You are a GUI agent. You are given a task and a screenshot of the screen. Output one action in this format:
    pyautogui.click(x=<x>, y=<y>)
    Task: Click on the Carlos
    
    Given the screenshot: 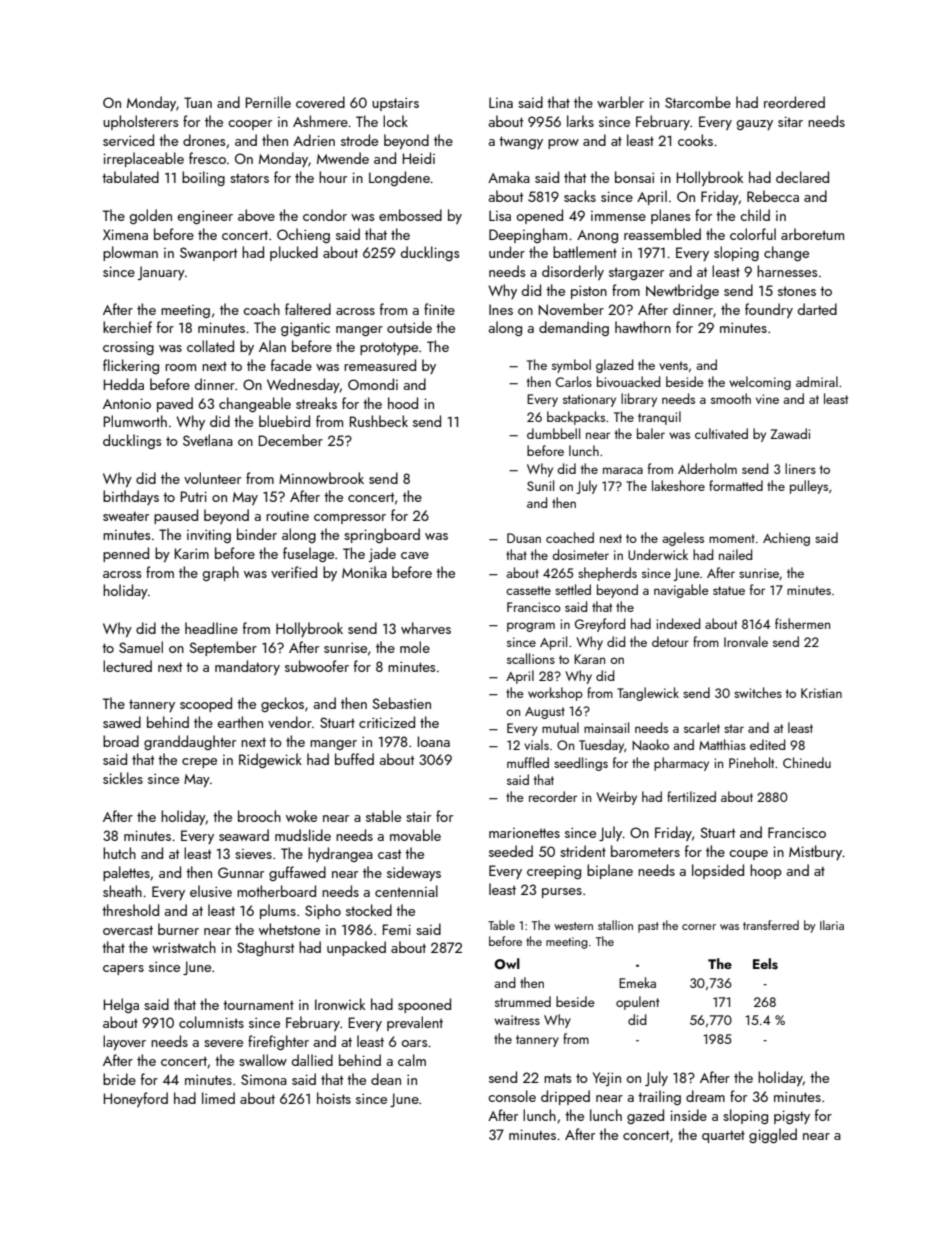 What is the action you would take?
    pyautogui.click(x=574, y=381)
